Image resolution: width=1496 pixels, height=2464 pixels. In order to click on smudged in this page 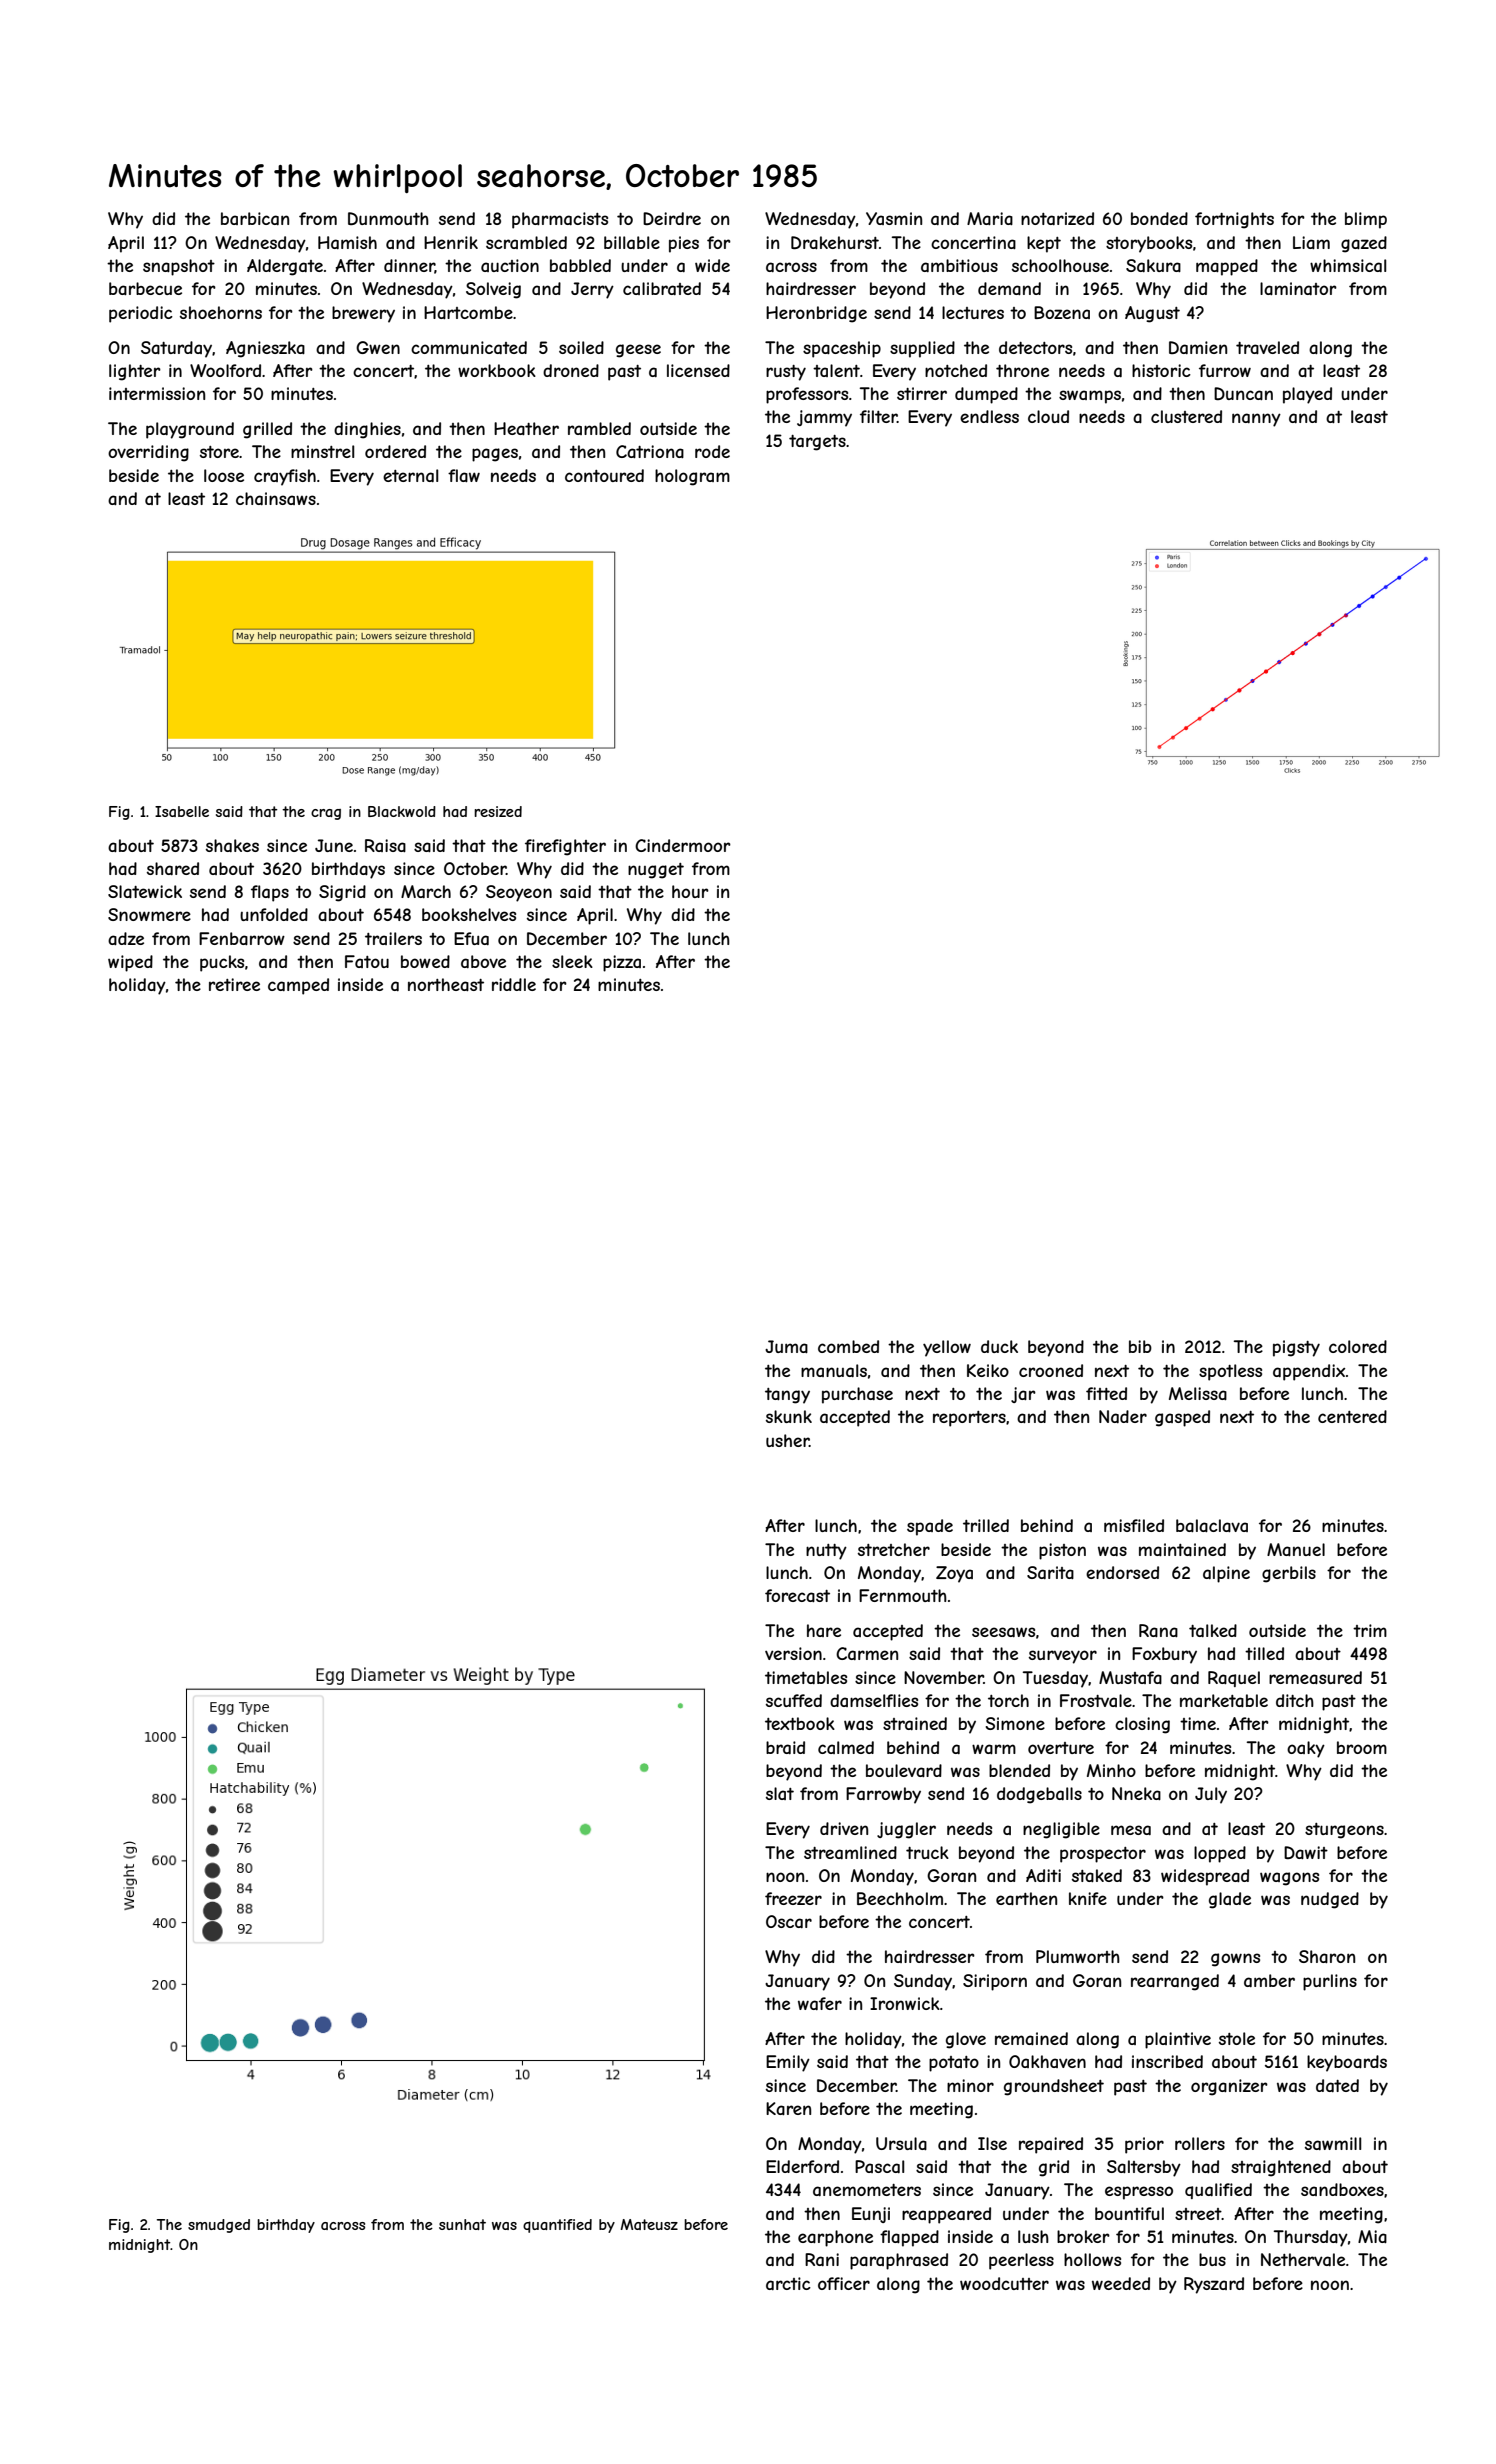, I will do `click(219, 2226)`.
